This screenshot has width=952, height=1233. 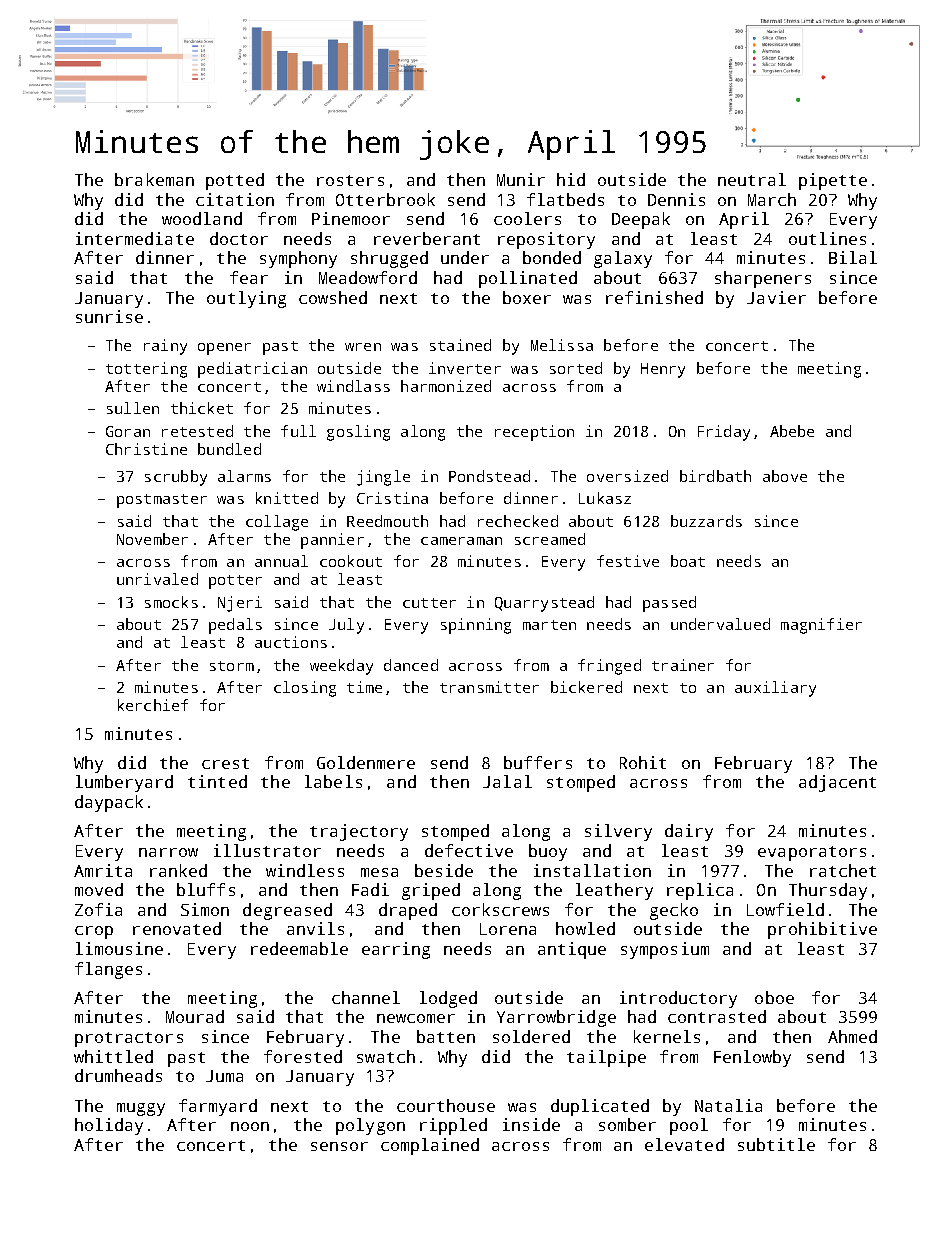 What do you see at coordinates (157, 579) in the screenshot?
I see `unrivaled` at bounding box center [157, 579].
